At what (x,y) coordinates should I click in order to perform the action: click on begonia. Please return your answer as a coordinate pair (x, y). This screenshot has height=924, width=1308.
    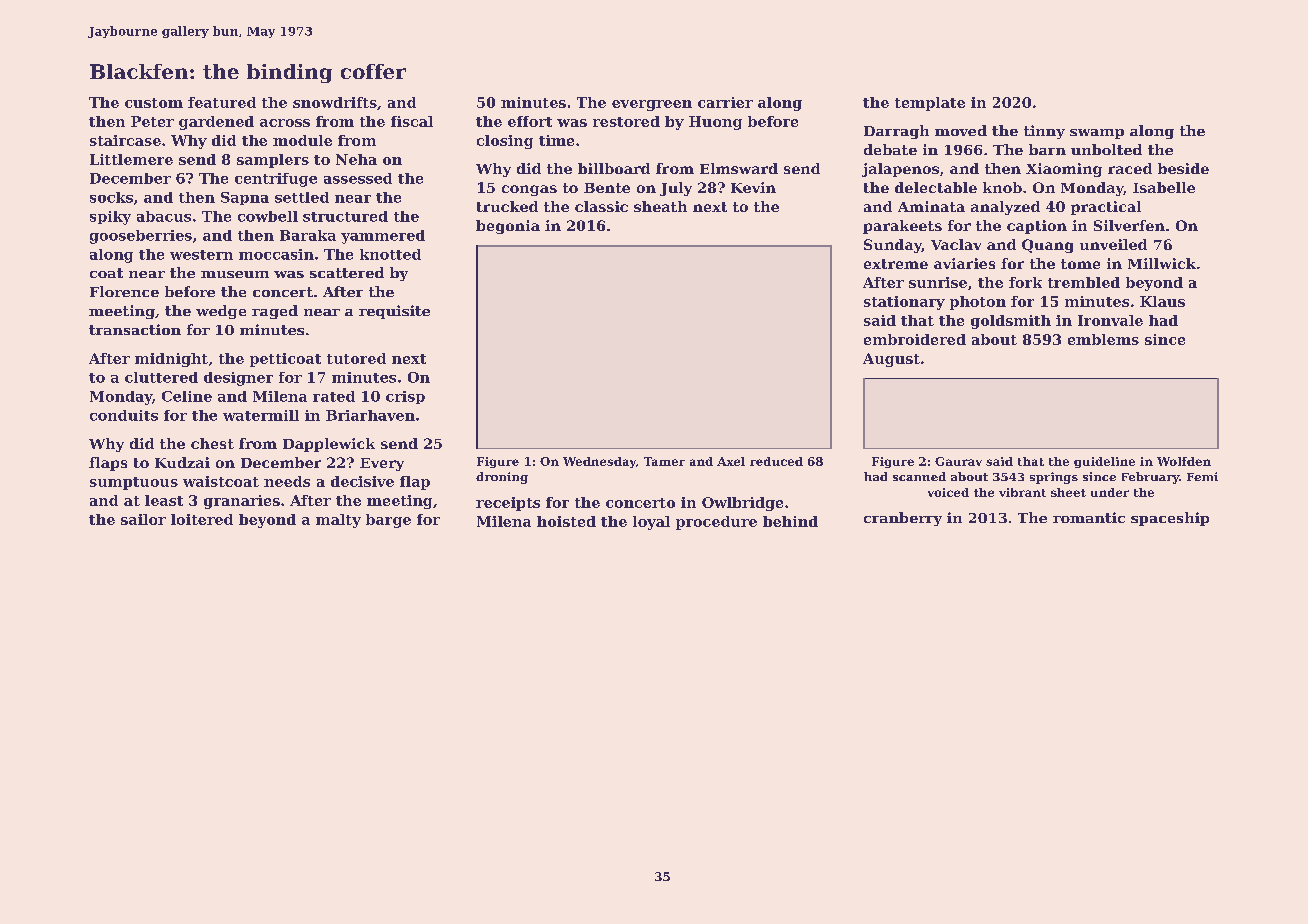
    Looking at the image, I should click on (508, 227).
